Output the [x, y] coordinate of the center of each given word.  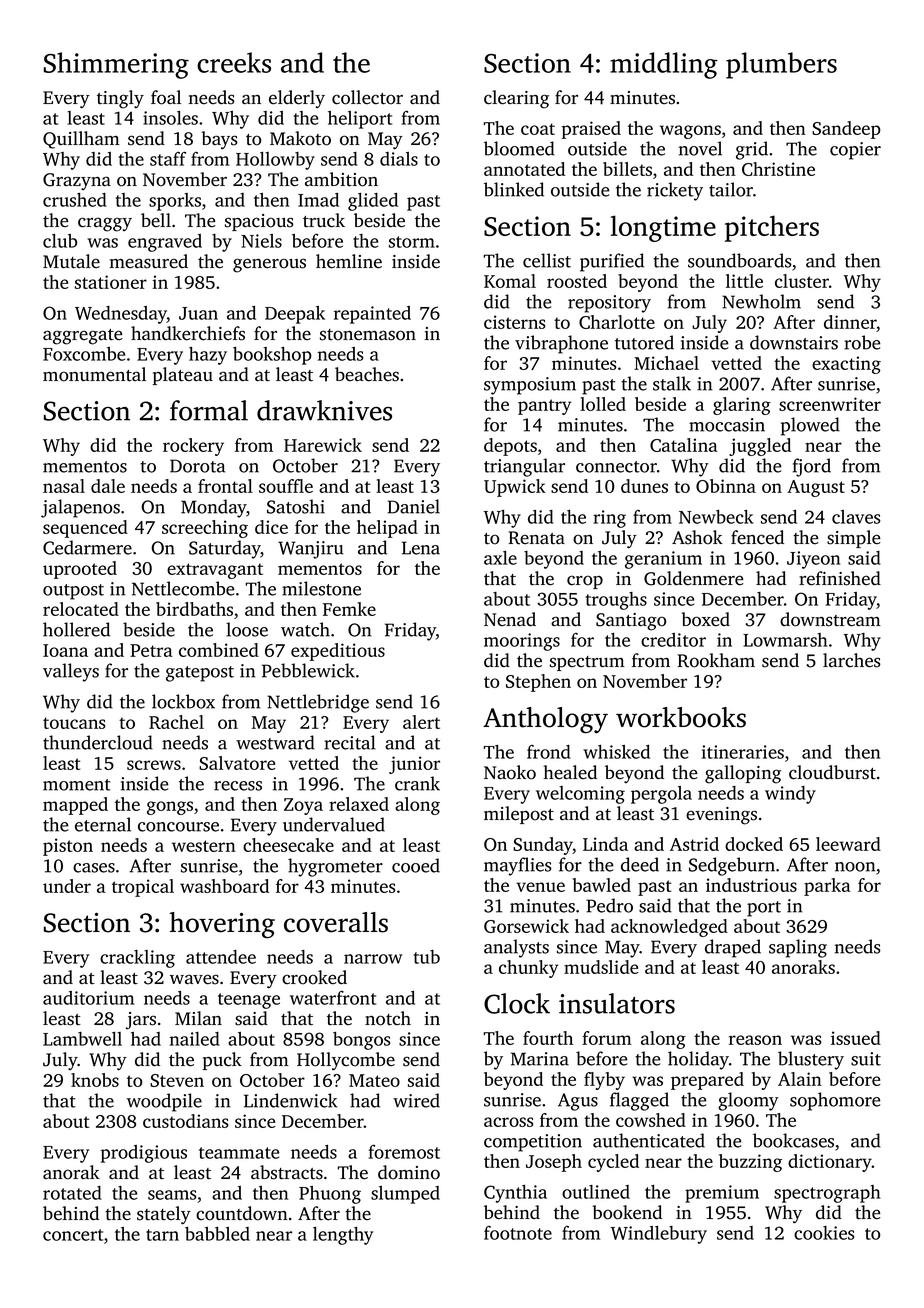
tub [427, 957]
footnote [518, 1233]
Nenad [510, 619]
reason [755, 1040]
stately [164, 1215]
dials [399, 159]
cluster [802, 281]
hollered [76, 629]
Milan [198, 1018]
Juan [198, 313]
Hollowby [275, 161]
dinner [850, 323]
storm [412, 242]
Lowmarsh [785, 640]
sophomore [835, 1101]
